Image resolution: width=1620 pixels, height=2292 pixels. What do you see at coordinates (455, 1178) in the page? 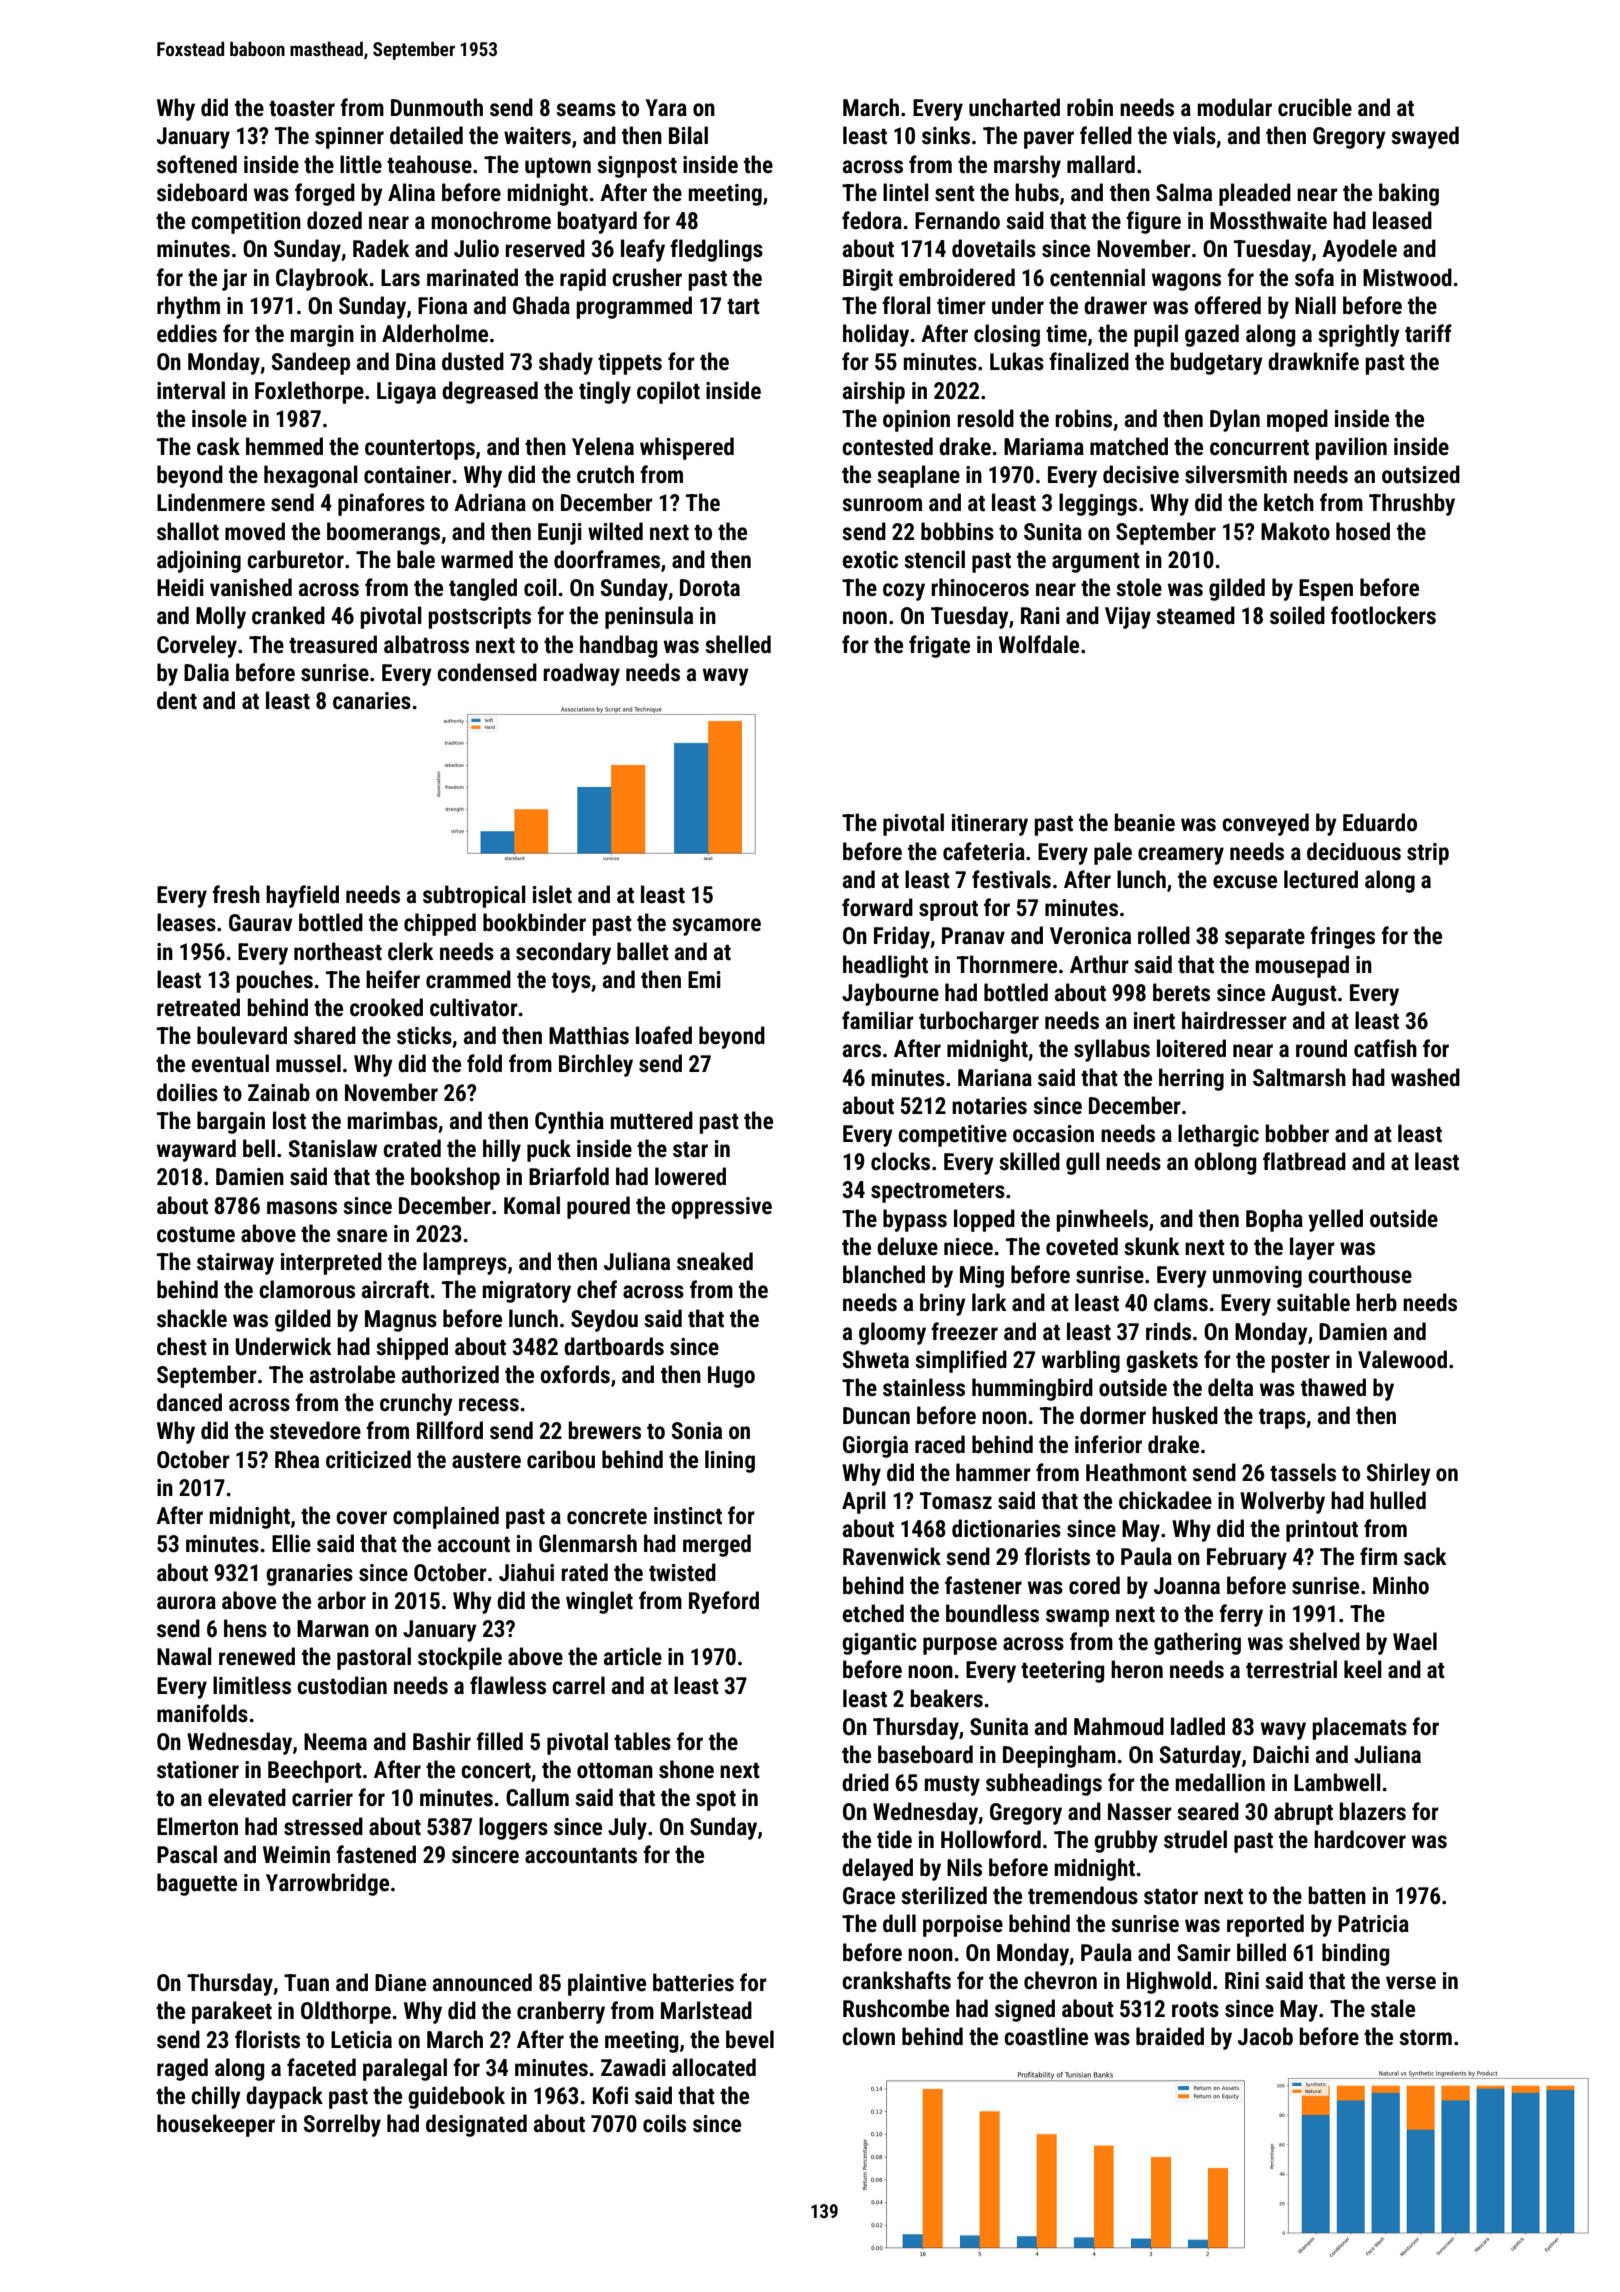
I see `bookshop` at bounding box center [455, 1178].
